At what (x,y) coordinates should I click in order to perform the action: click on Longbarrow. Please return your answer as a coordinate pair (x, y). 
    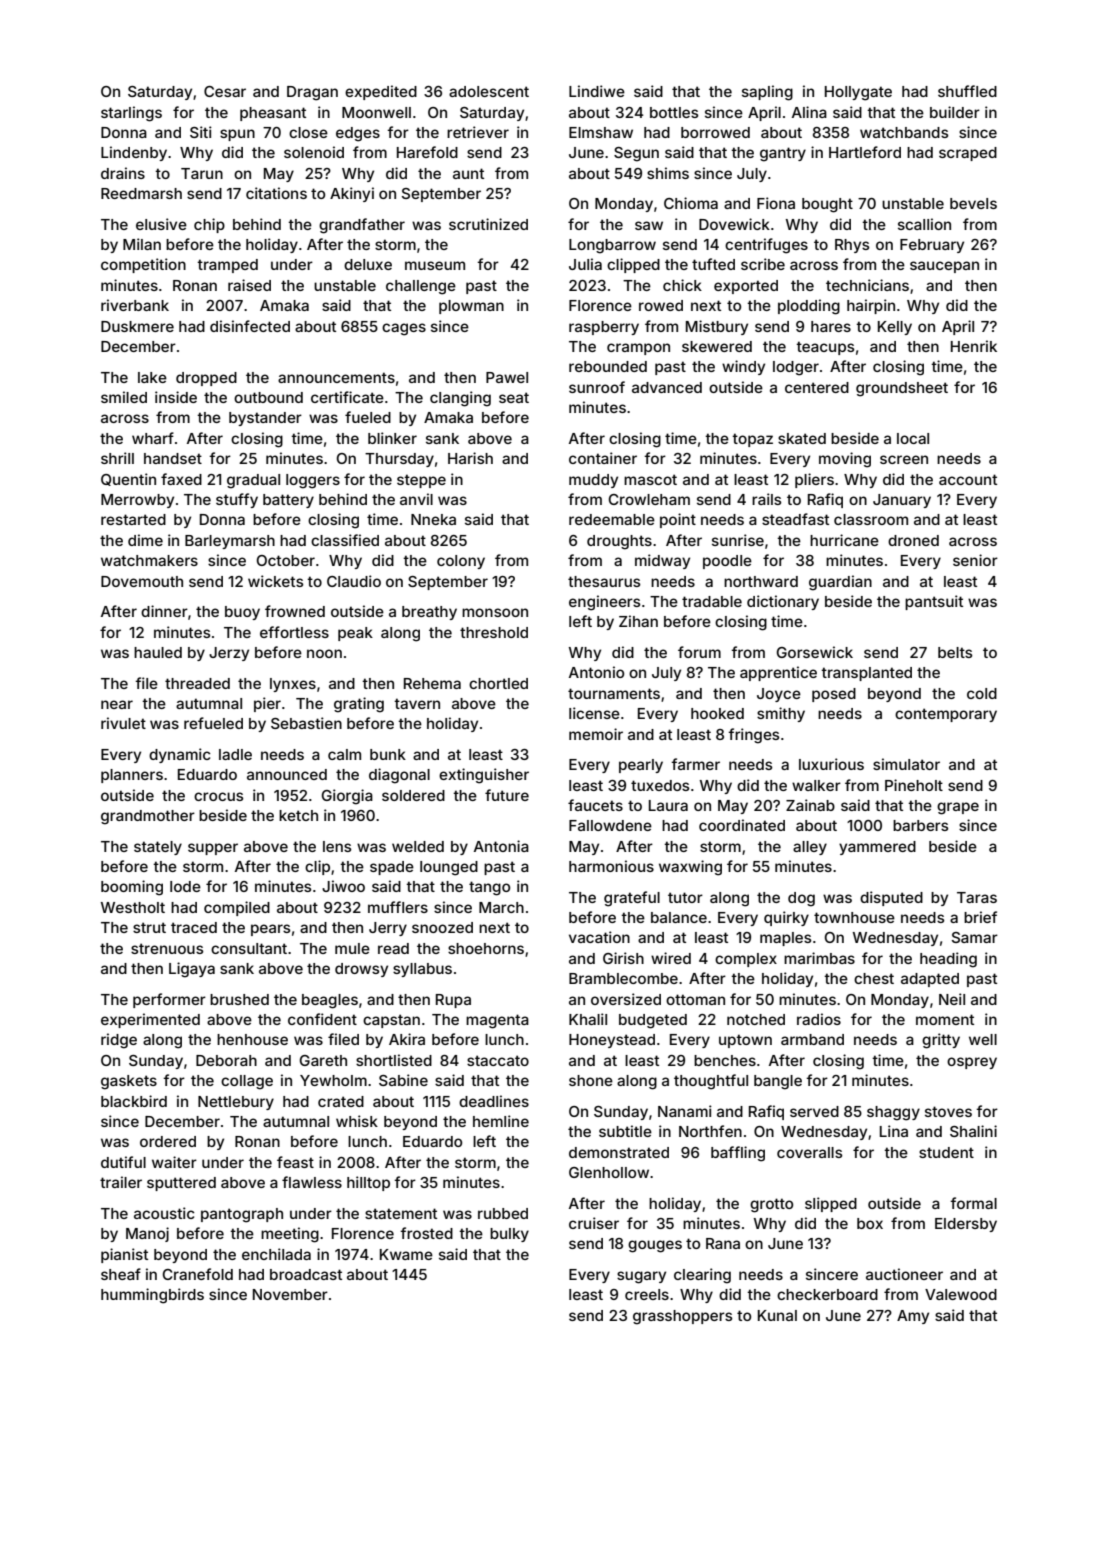
    Looking at the image, I should click on (612, 246).
